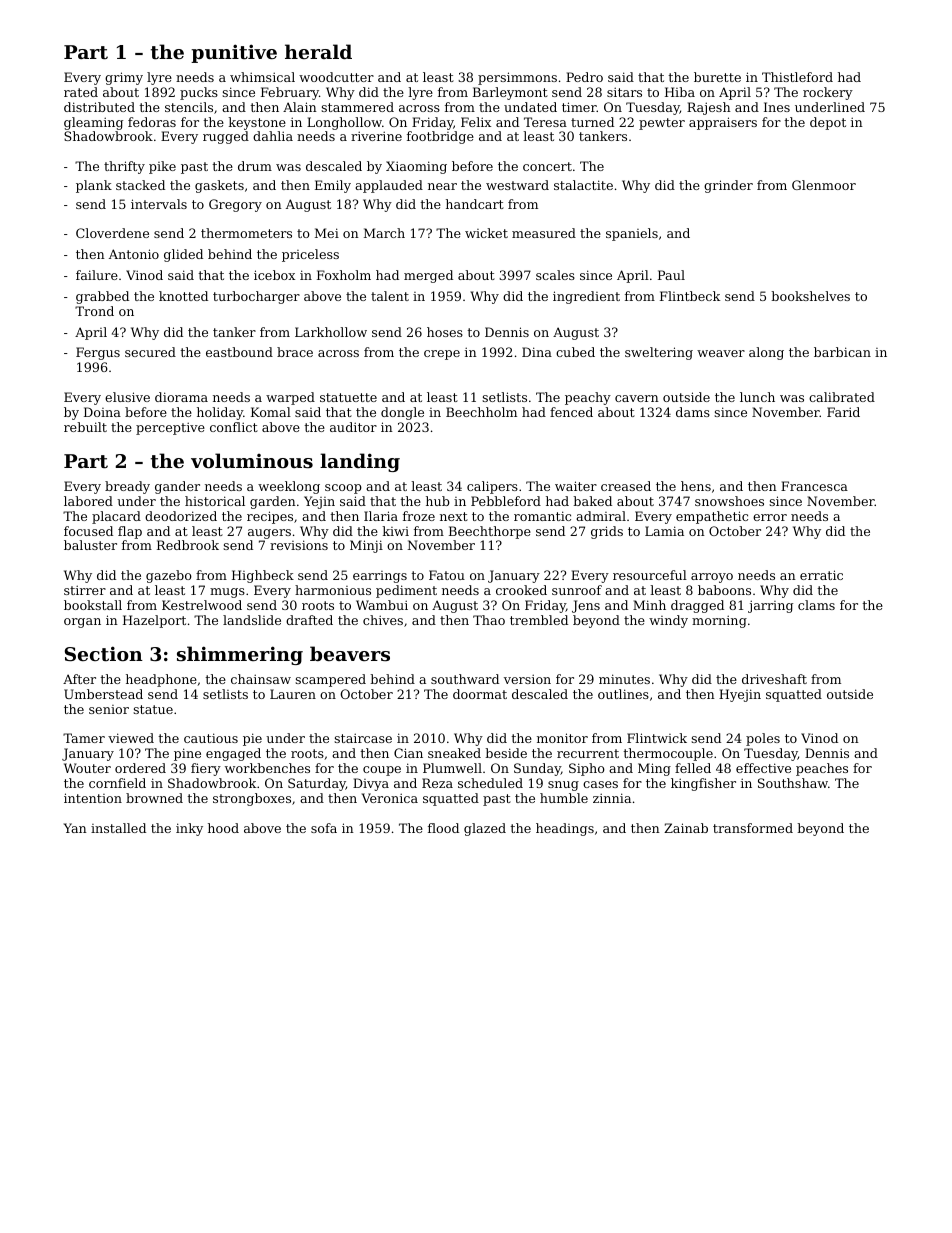 This document has height=1233, width=952. I want to click on Paul, so click(671, 275).
